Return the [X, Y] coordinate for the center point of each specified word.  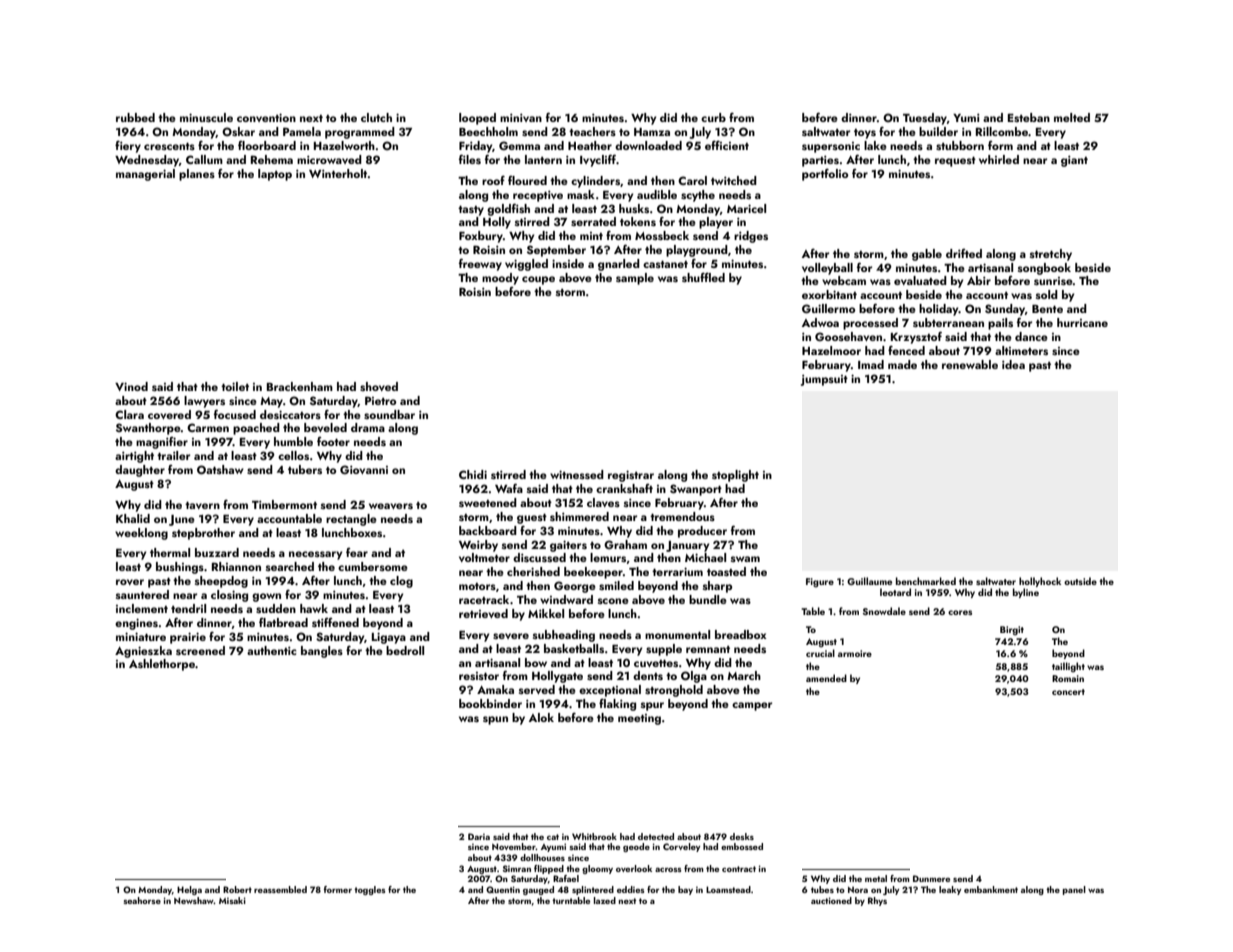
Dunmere [931, 878]
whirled [999, 159]
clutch [376, 117]
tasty [471, 210]
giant [1074, 161]
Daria [479, 836]
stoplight [735, 476]
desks [742, 836]
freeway [480, 264]
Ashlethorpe [162, 665]
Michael [705, 557]
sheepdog [221, 582]
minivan [521, 117]
